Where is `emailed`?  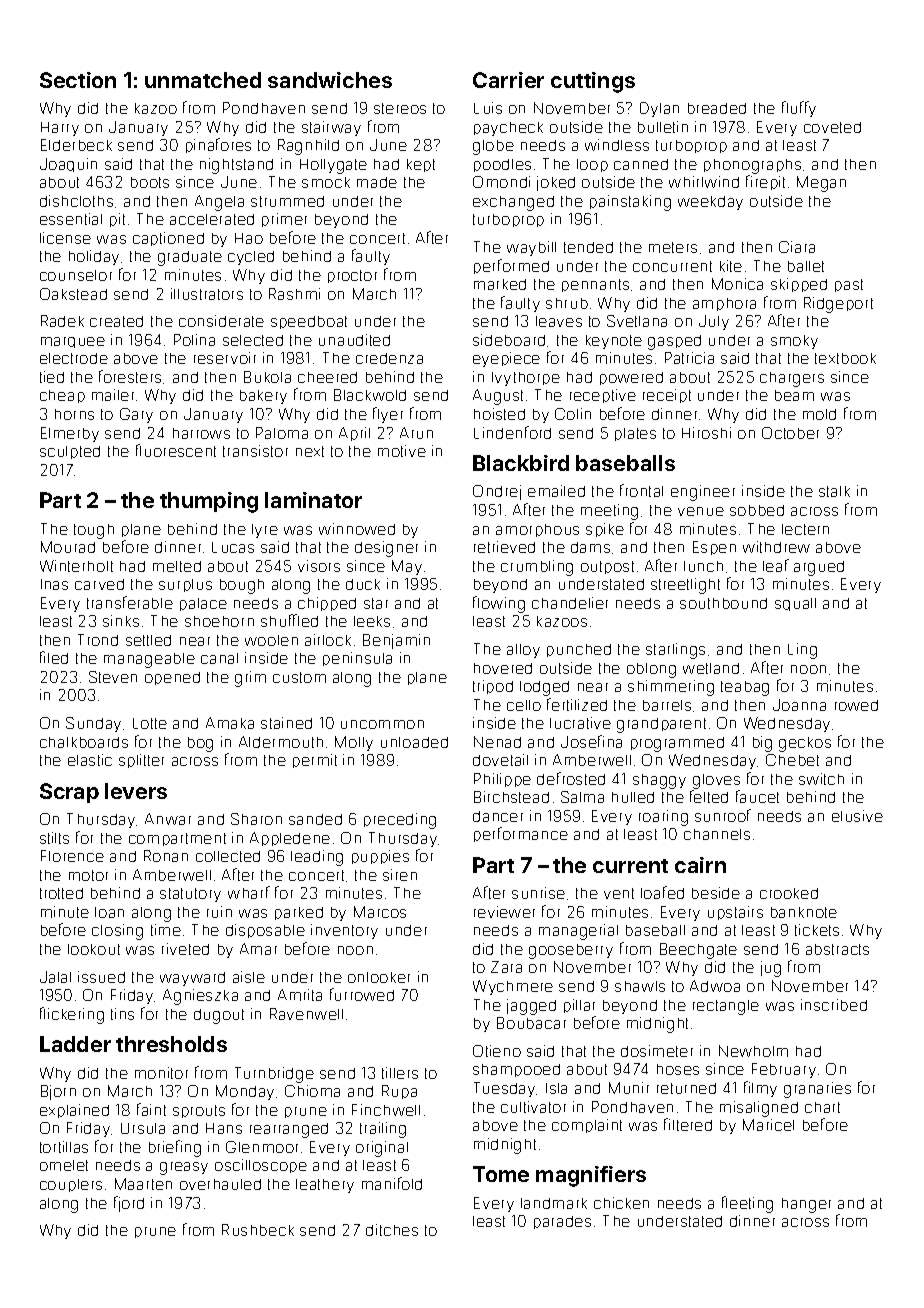
emailed is located at coordinates (556, 491).
